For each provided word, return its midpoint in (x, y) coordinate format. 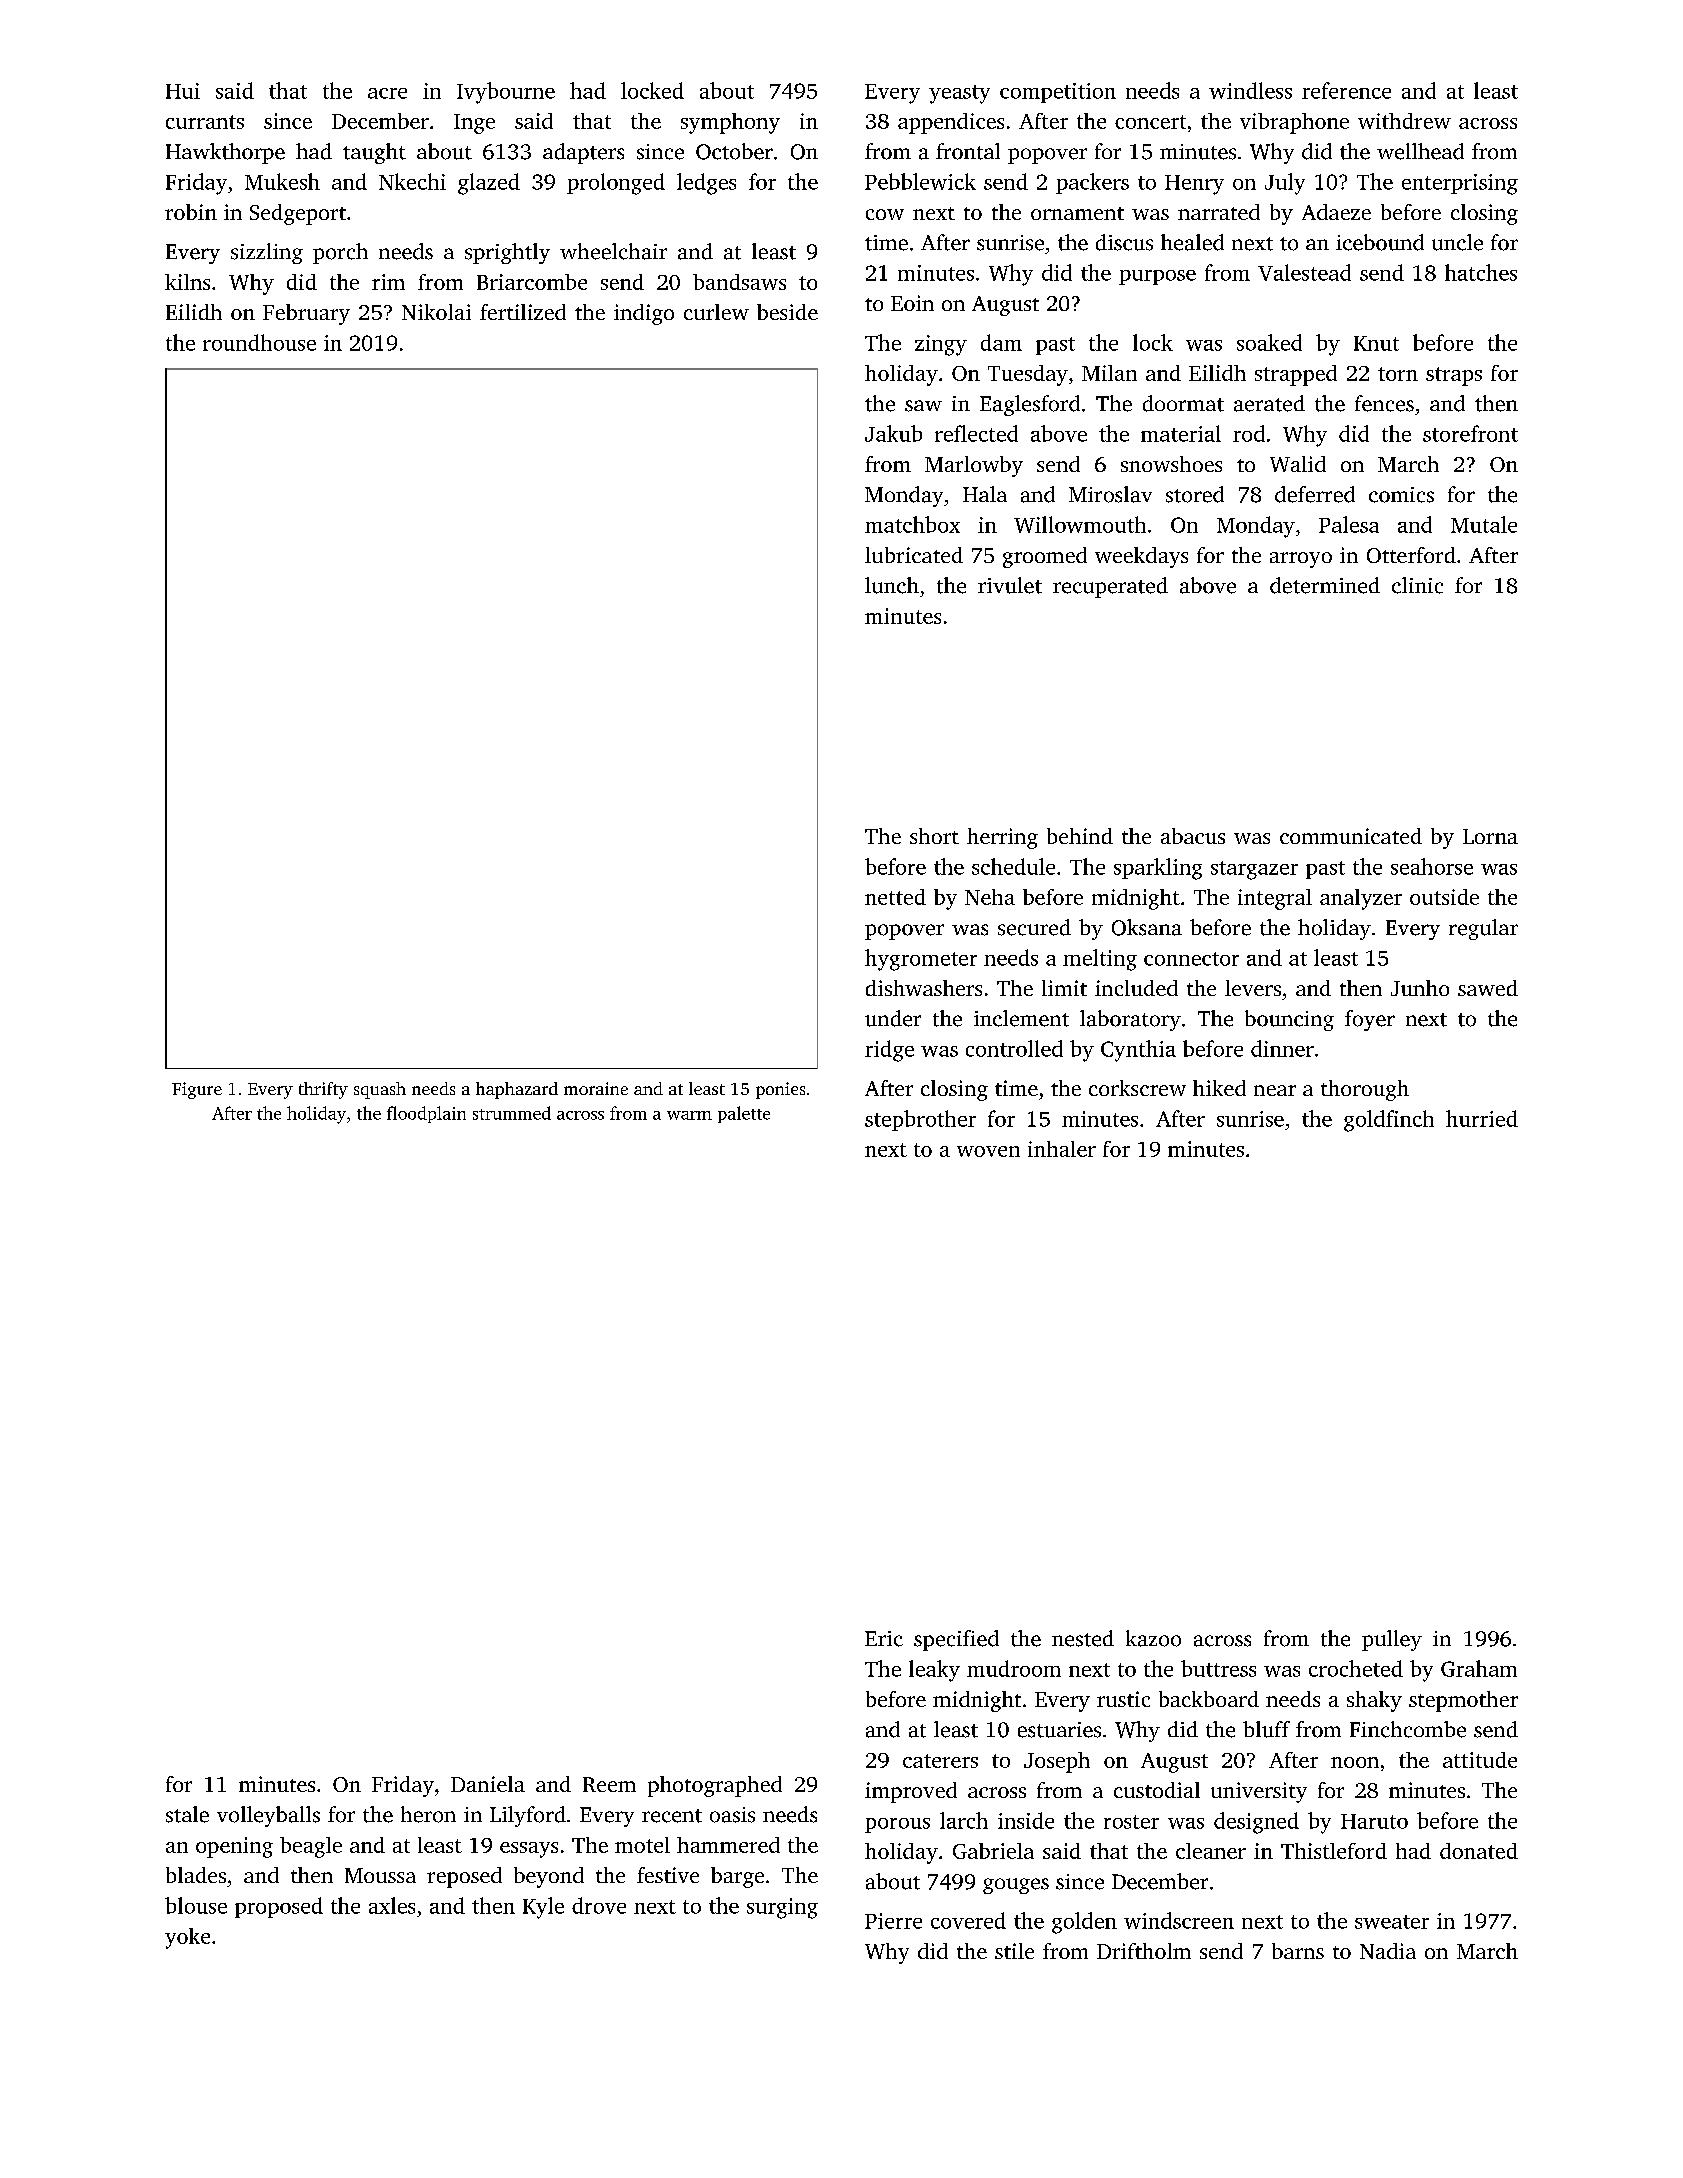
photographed (715, 1786)
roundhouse (259, 342)
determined (1325, 585)
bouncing (1289, 1020)
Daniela (488, 1784)
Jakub (893, 433)
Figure (197, 1090)
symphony (730, 123)
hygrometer (921, 960)
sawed (1488, 988)
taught (374, 153)
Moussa (380, 1875)
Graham (1479, 1668)
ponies (780, 1090)
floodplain (426, 1114)
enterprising (1460, 184)
